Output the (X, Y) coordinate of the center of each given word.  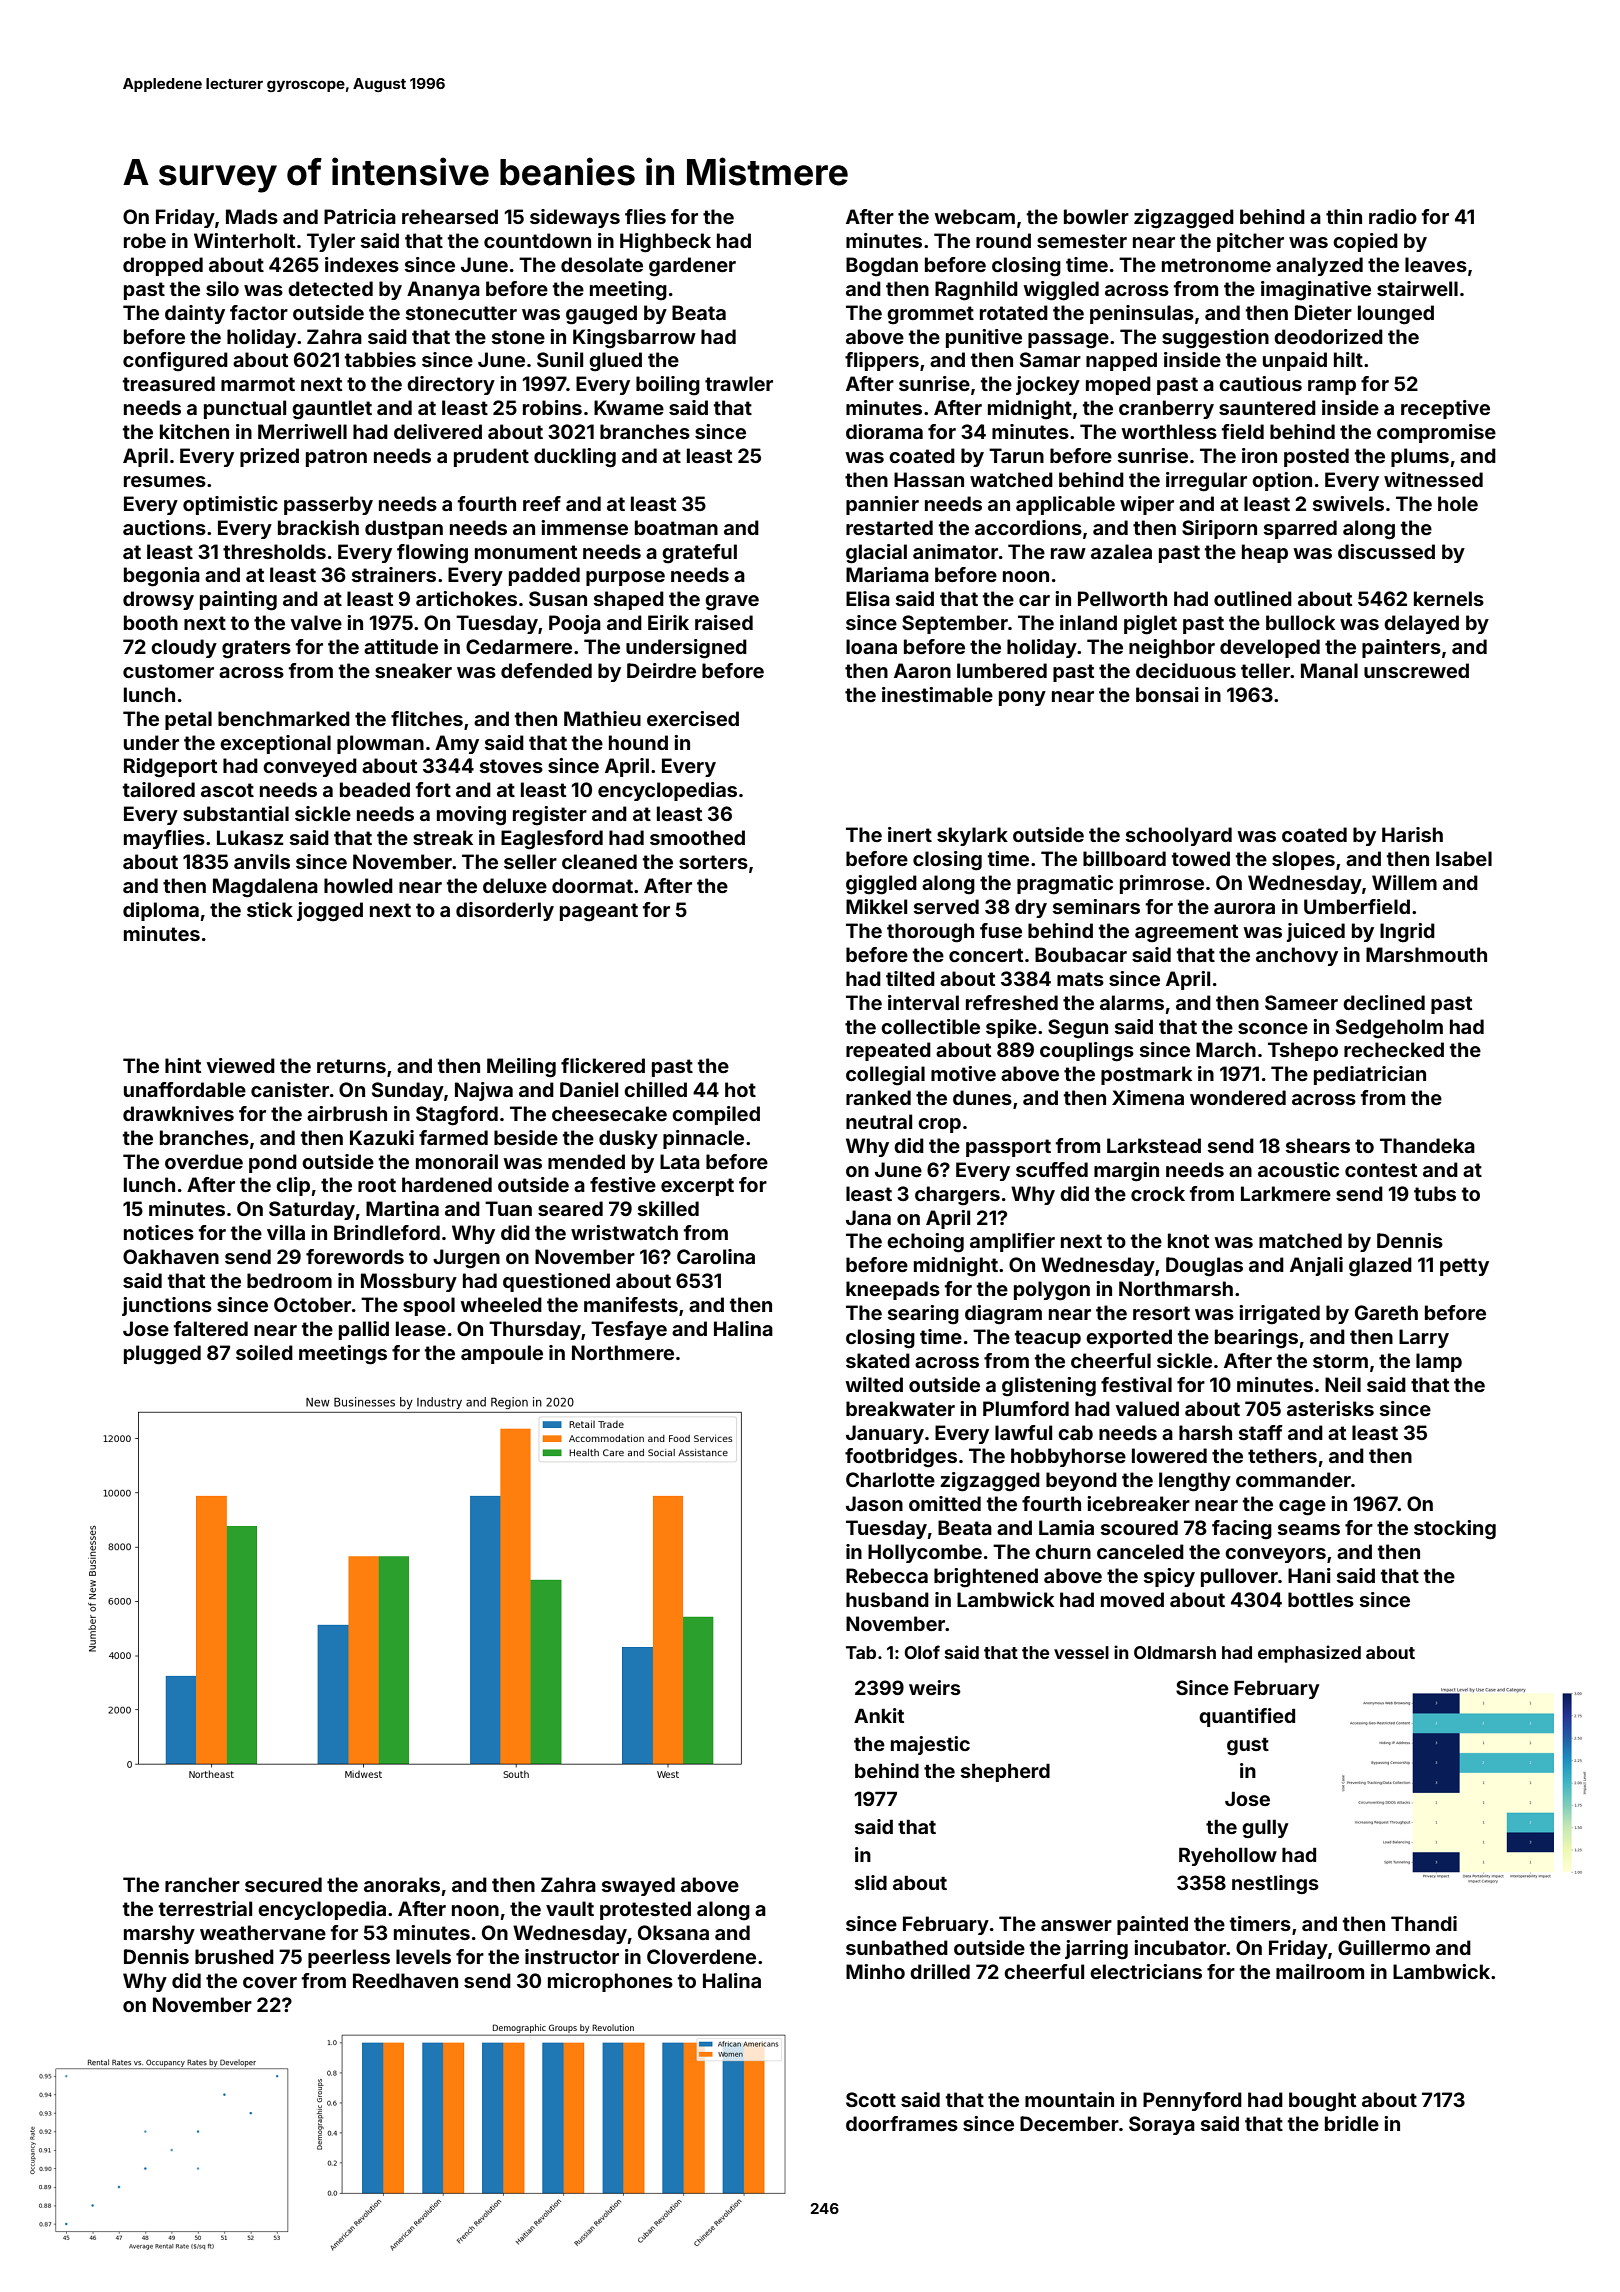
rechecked (1394, 1049)
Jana (868, 1217)
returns (351, 1066)
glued (615, 362)
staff (1261, 1432)
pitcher (1250, 242)
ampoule (502, 1354)
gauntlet (332, 410)
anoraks (402, 1884)
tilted (910, 978)
